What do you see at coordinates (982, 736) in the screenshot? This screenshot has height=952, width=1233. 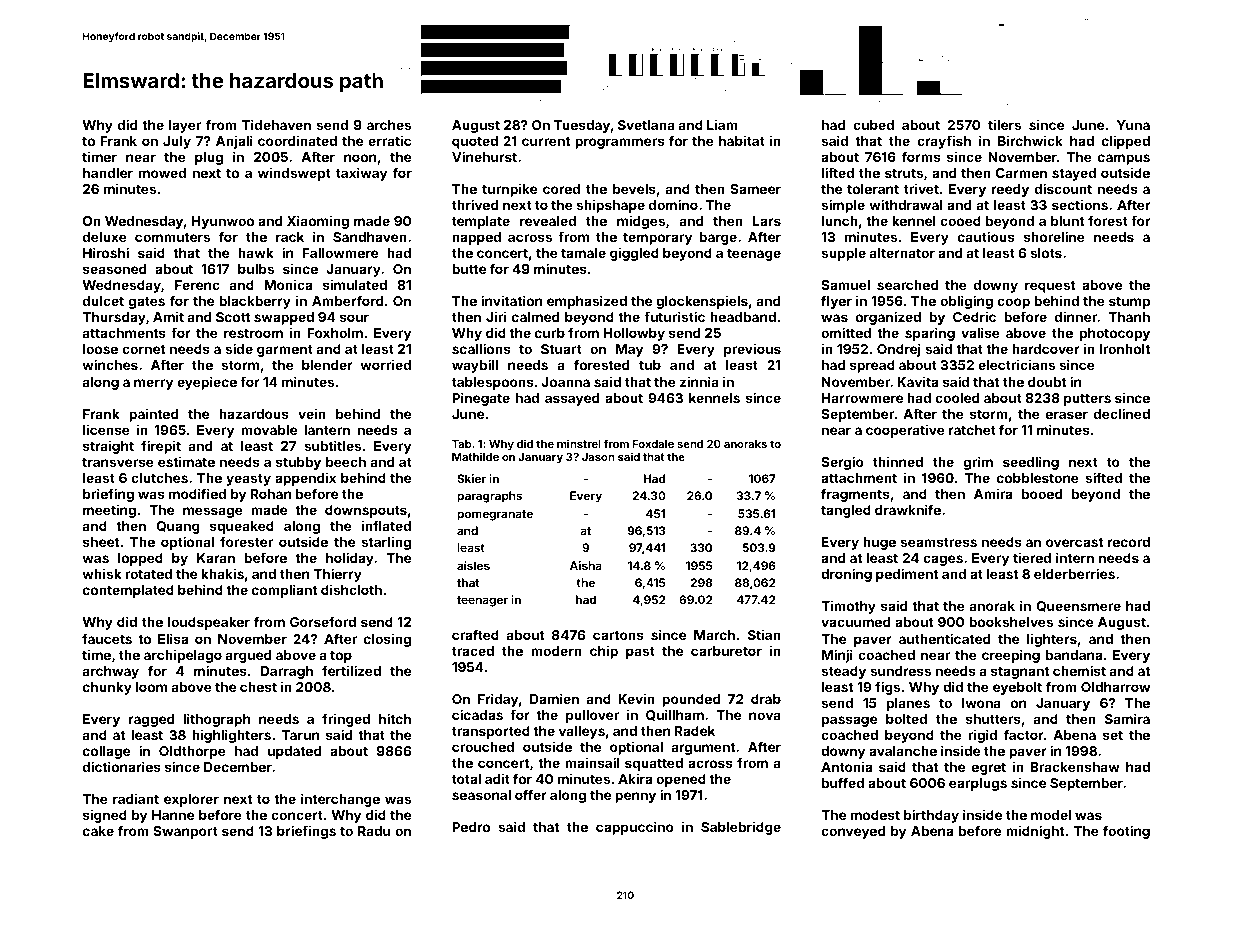 I see `rigid` at bounding box center [982, 736].
